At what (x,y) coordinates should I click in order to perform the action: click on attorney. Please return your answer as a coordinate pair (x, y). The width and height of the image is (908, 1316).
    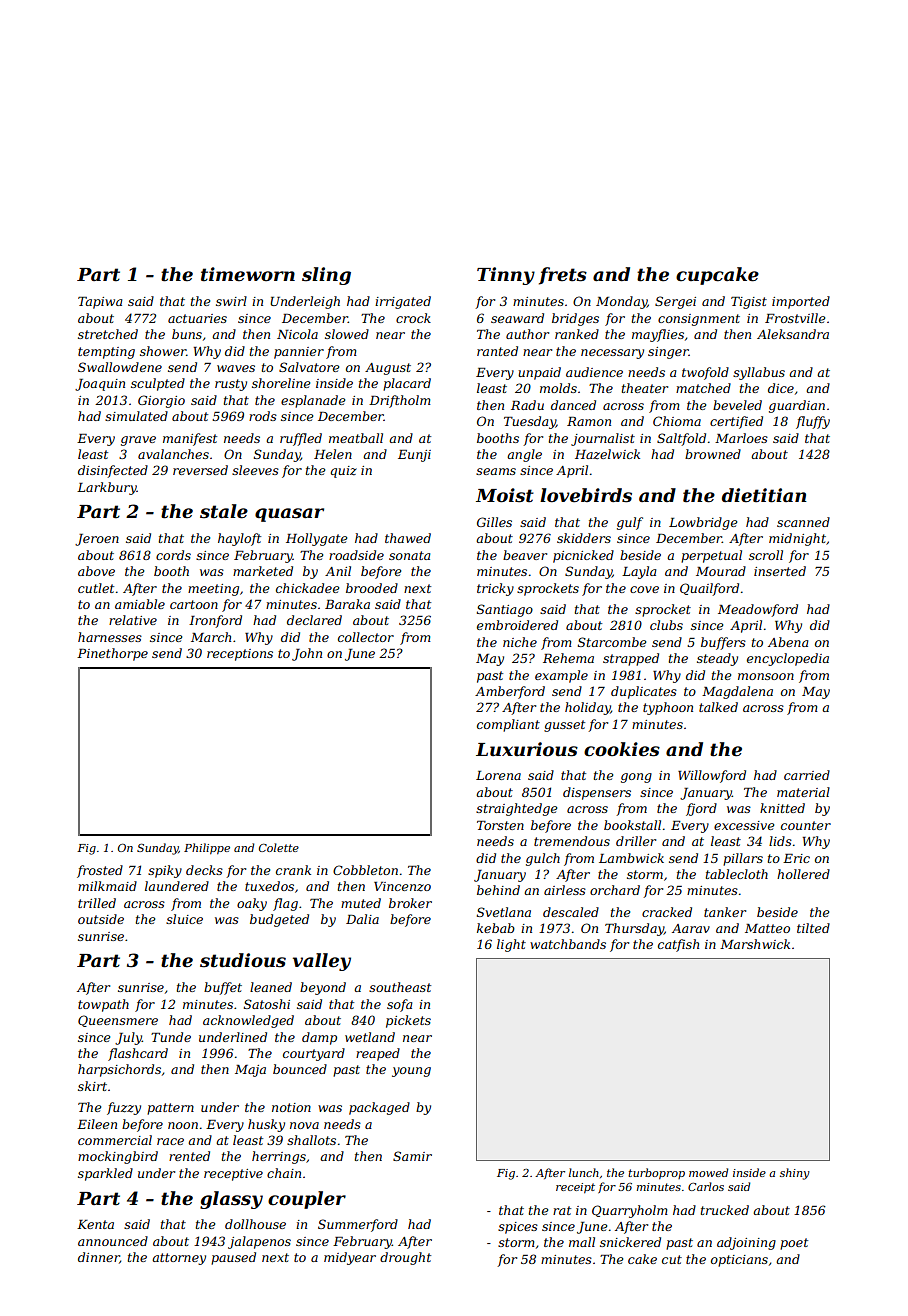
    Looking at the image, I should click on (179, 1259).
